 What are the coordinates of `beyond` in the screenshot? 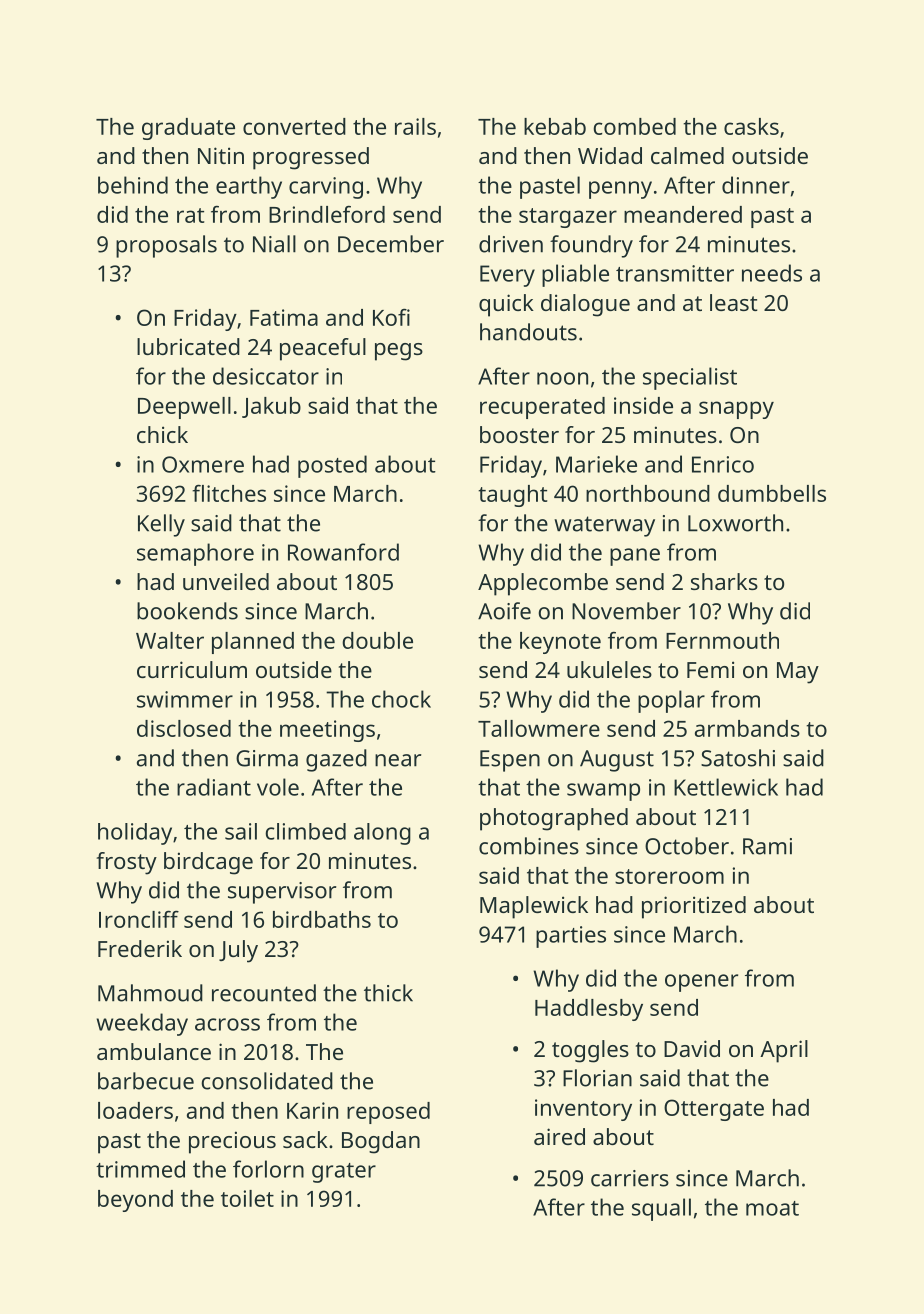 It's located at (135, 1201).
